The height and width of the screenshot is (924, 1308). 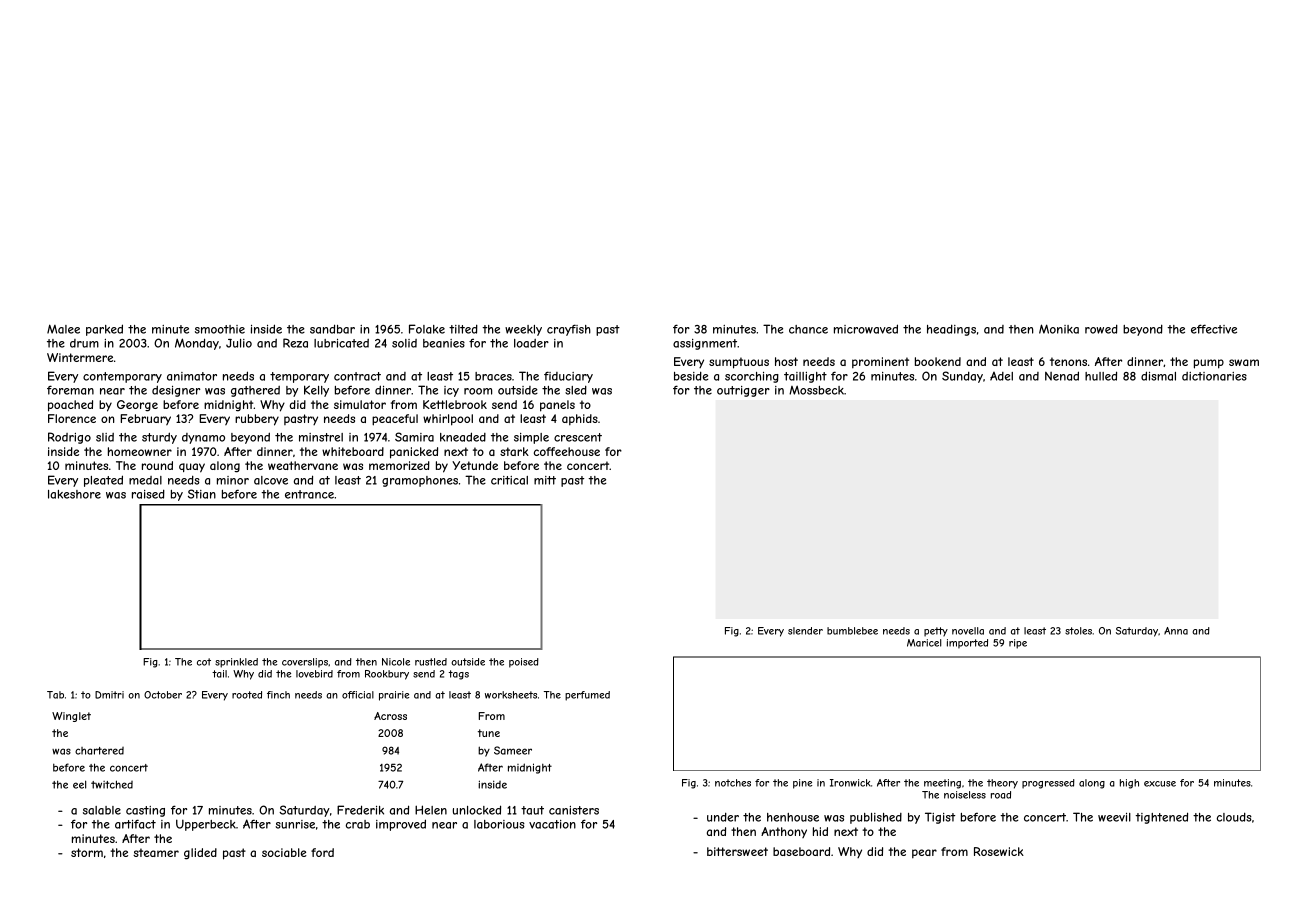 What do you see at coordinates (202, 494) in the screenshot?
I see `Stian` at bounding box center [202, 494].
